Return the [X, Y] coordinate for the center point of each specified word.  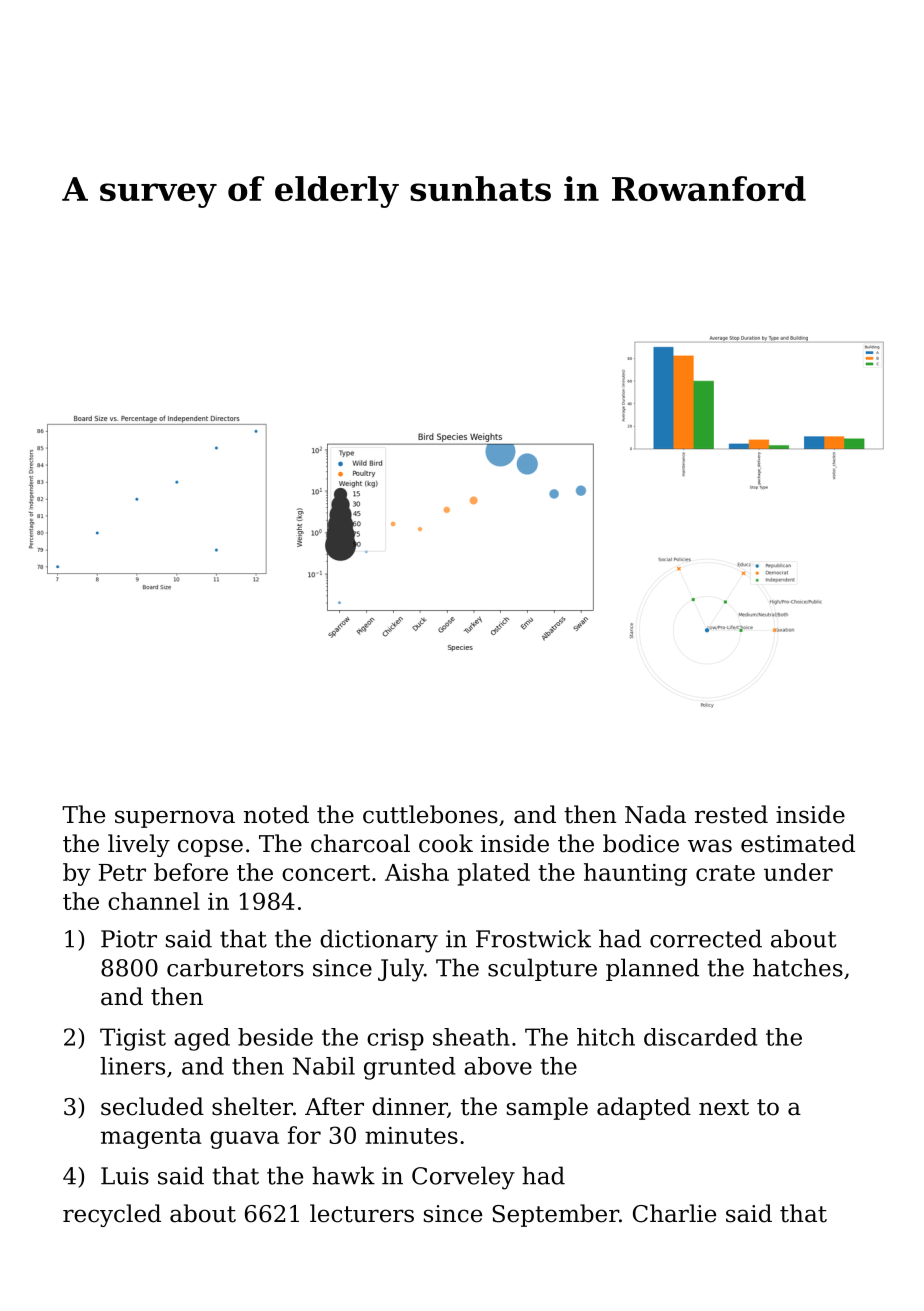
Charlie [674, 1213]
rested [731, 814]
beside [275, 1037]
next [724, 1107]
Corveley [463, 1178]
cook [446, 843]
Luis [125, 1176]
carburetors [235, 967]
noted [276, 814]
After [334, 1106]
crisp [395, 1039]
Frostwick [533, 938]
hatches [798, 967]
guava [244, 1140]
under [798, 872]
